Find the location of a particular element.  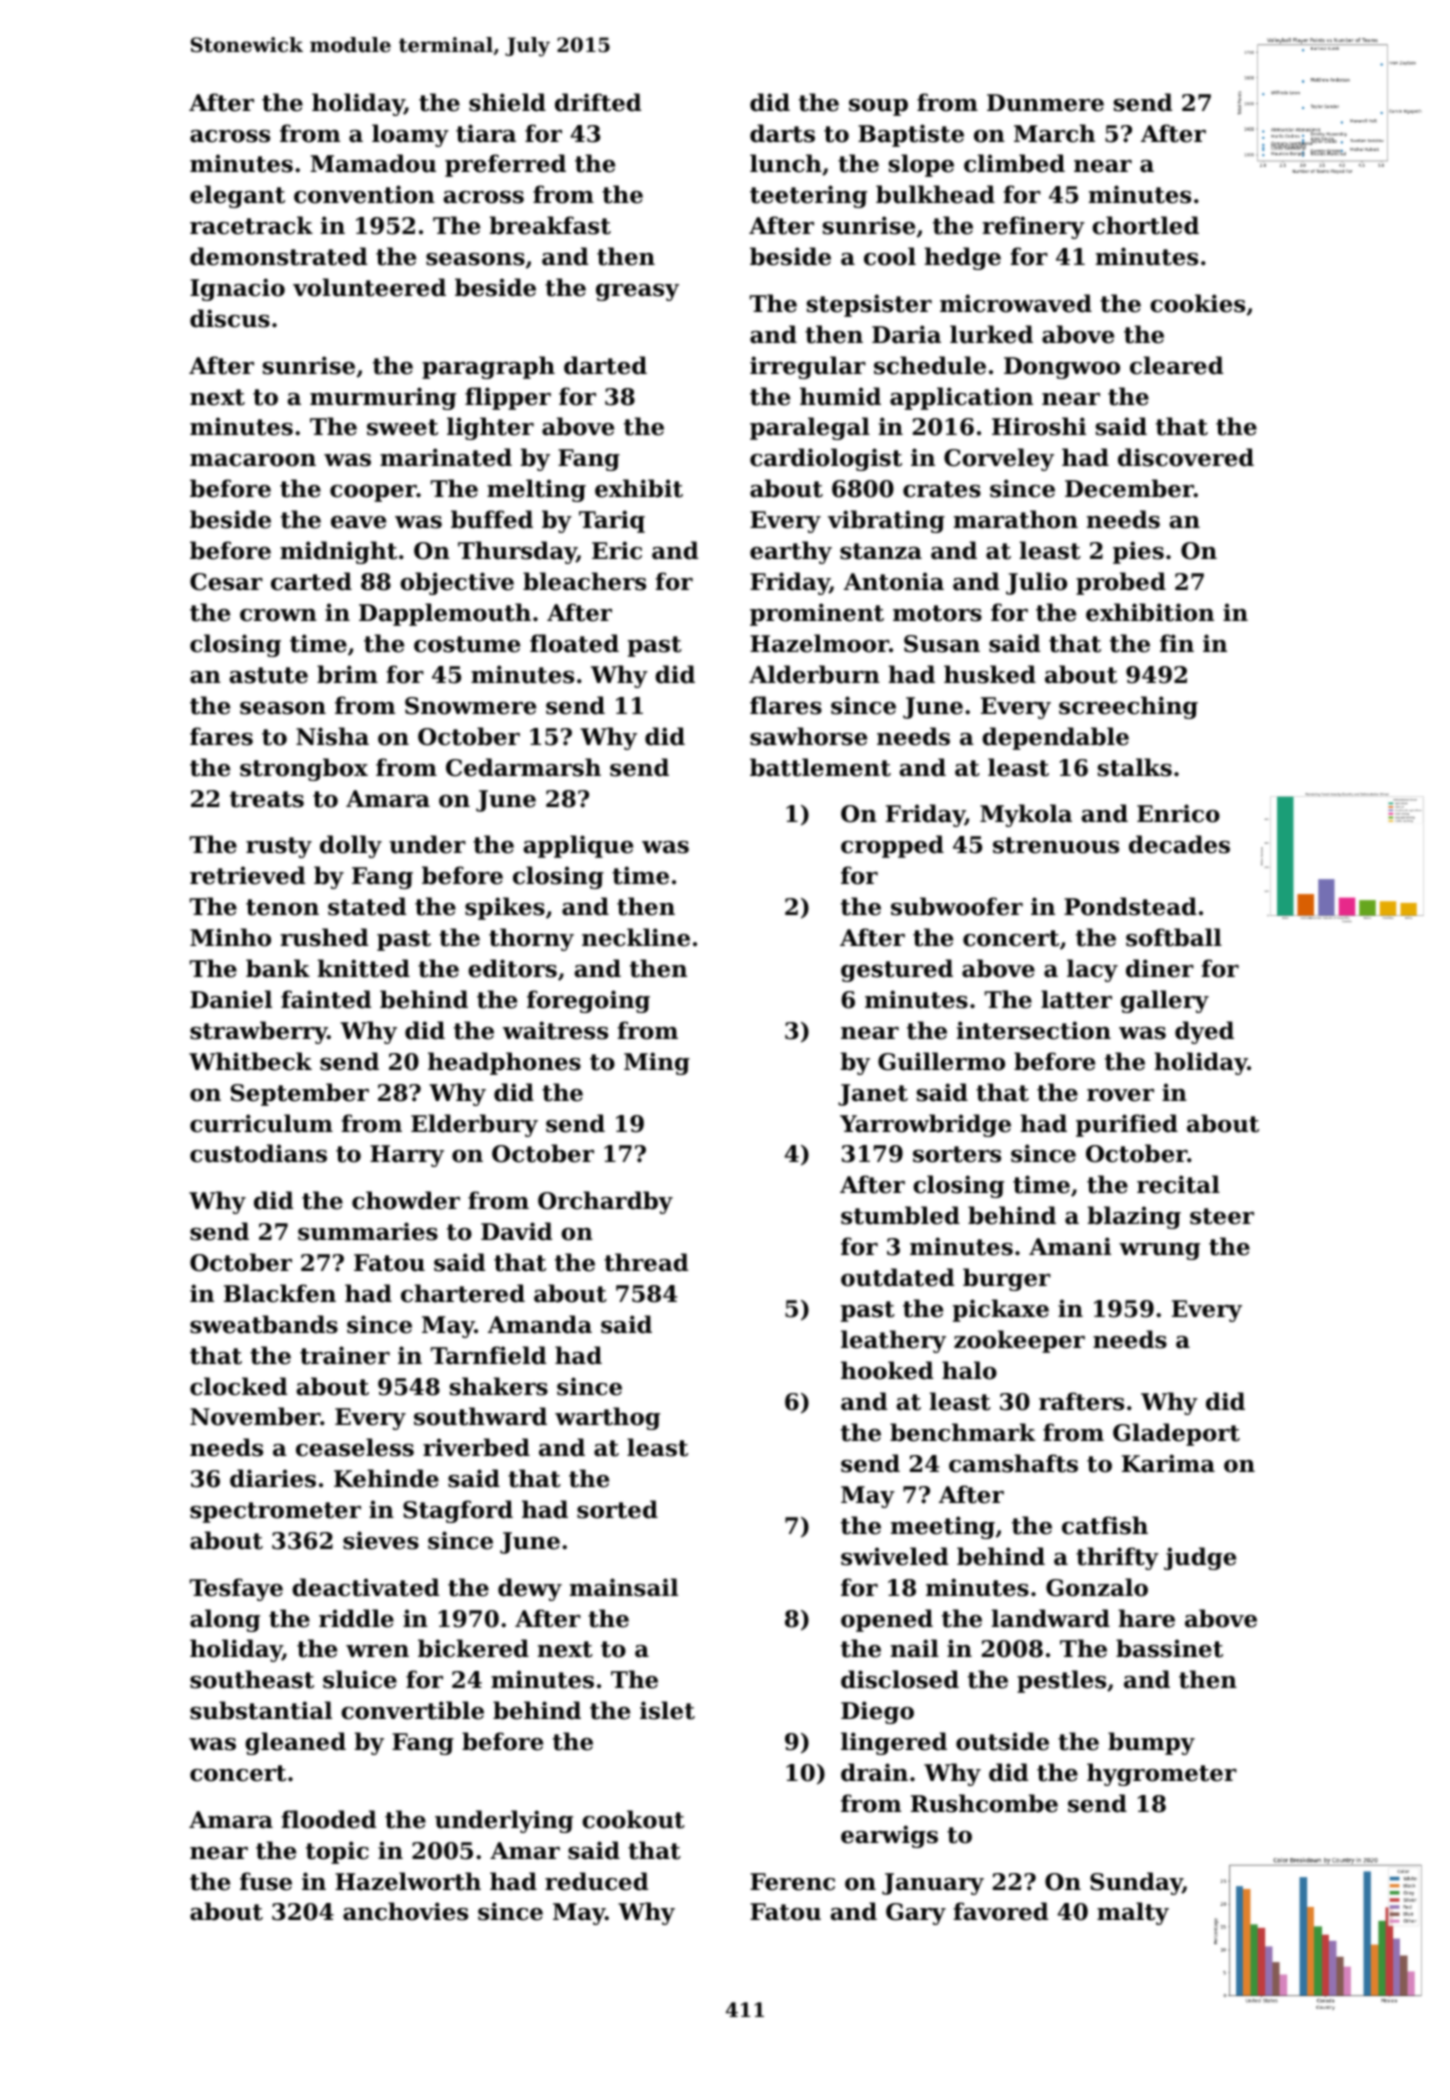

drifted is located at coordinates (598, 102).
